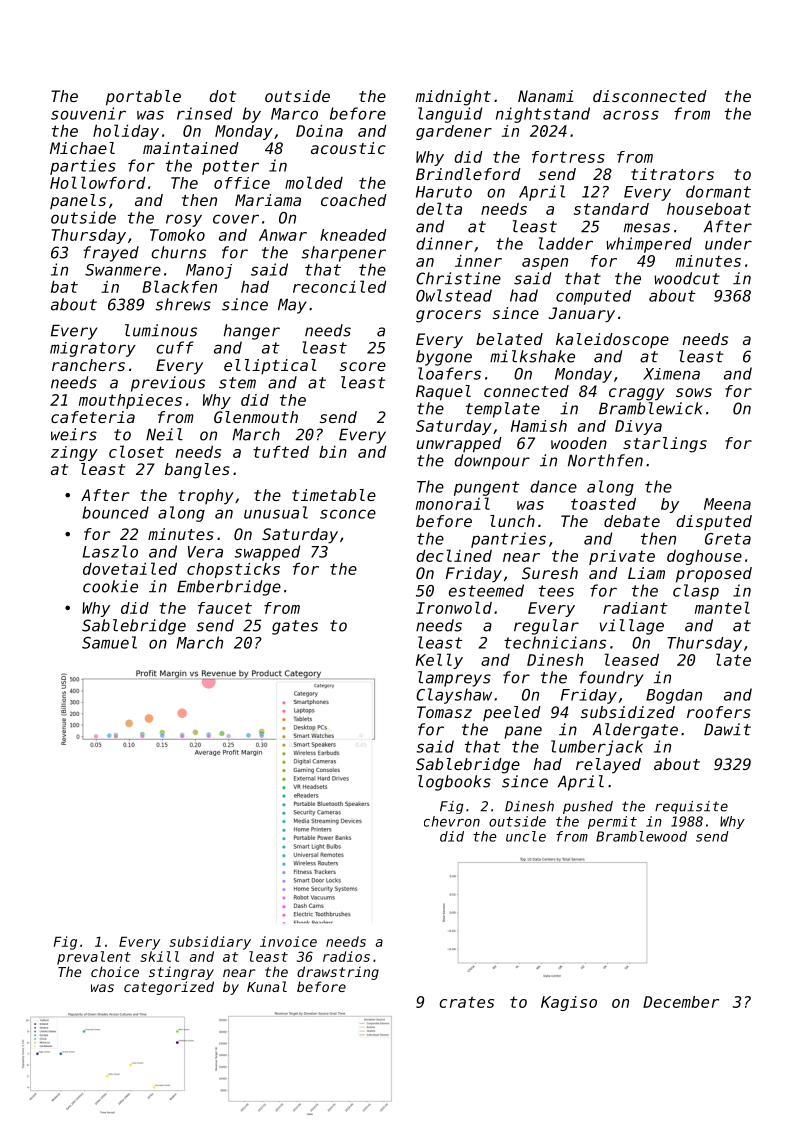 This screenshot has width=802, height=1138. What do you see at coordinates (338, 973) in the screenshot?
I see `drawstring` at bounding box center [338, 973].
